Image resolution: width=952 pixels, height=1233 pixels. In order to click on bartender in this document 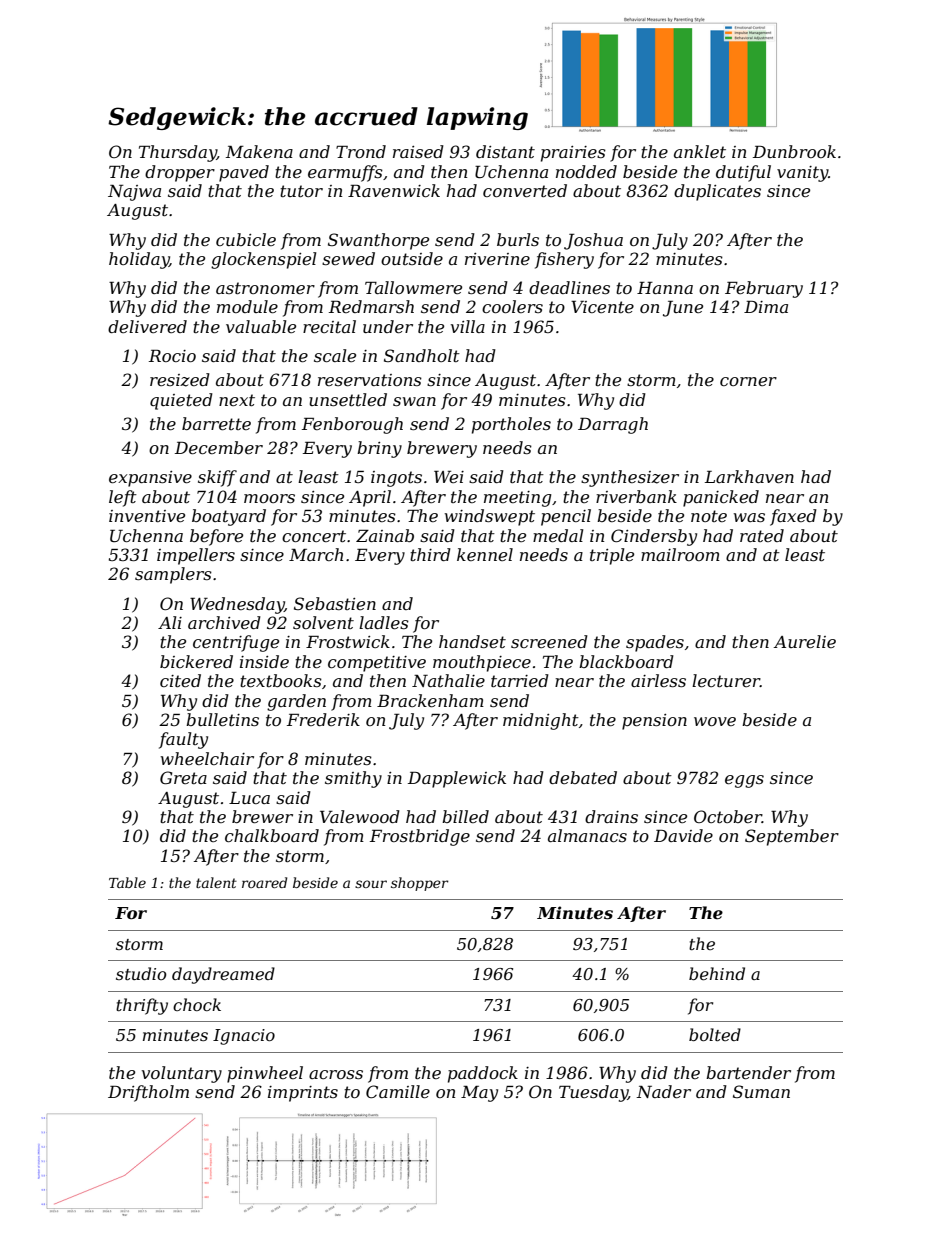, I will do `click(748, 1072)`.
